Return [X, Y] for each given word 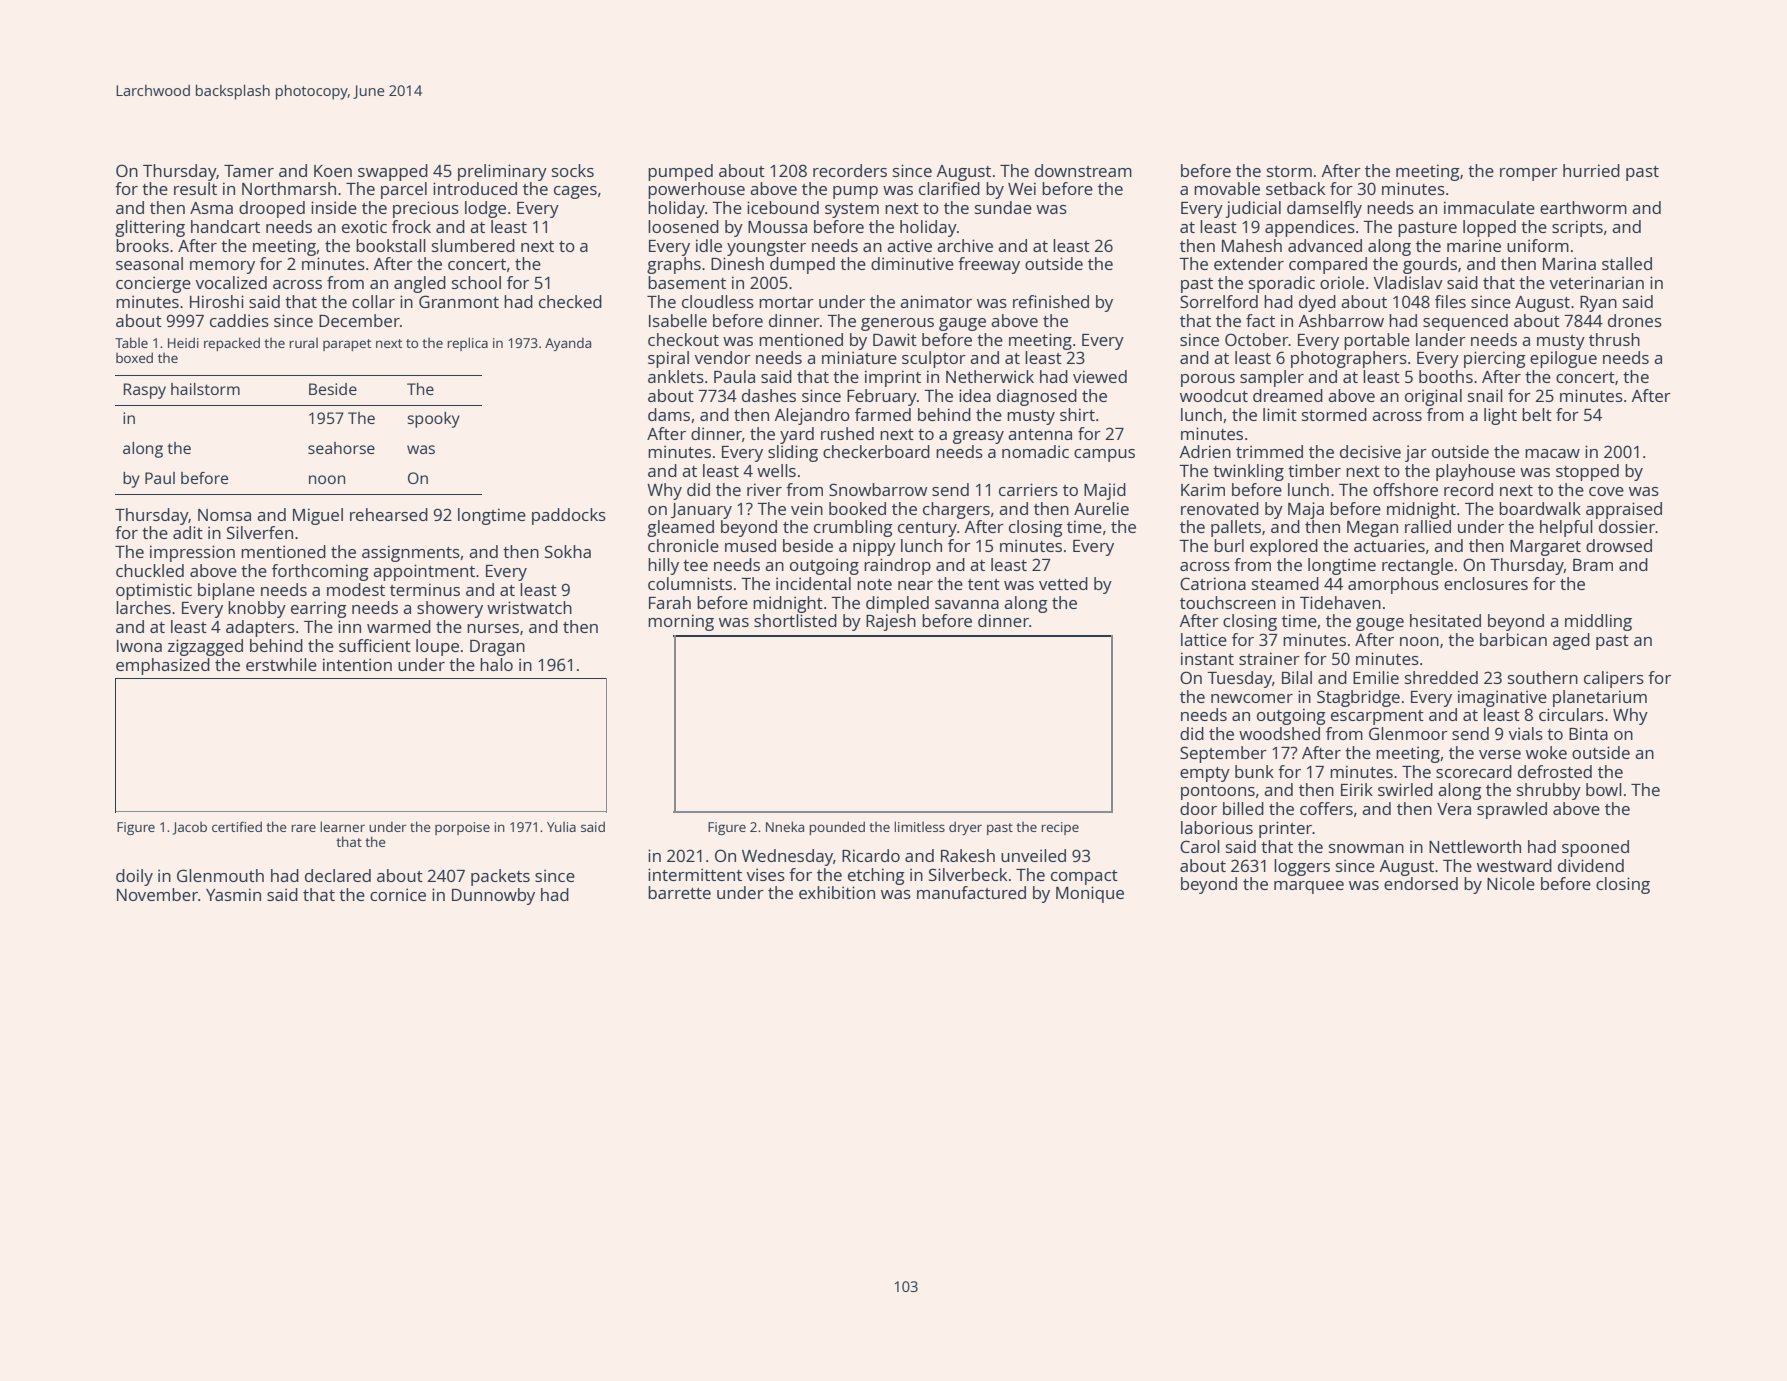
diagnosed [1037, 397]
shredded [1441, 677]
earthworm [1583, 207]
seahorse [341, 448]
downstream [1083, 170]
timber [1314, 470]
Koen [333, 171]
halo [496, 664]
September [1223, 754]
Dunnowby [493, 896]
